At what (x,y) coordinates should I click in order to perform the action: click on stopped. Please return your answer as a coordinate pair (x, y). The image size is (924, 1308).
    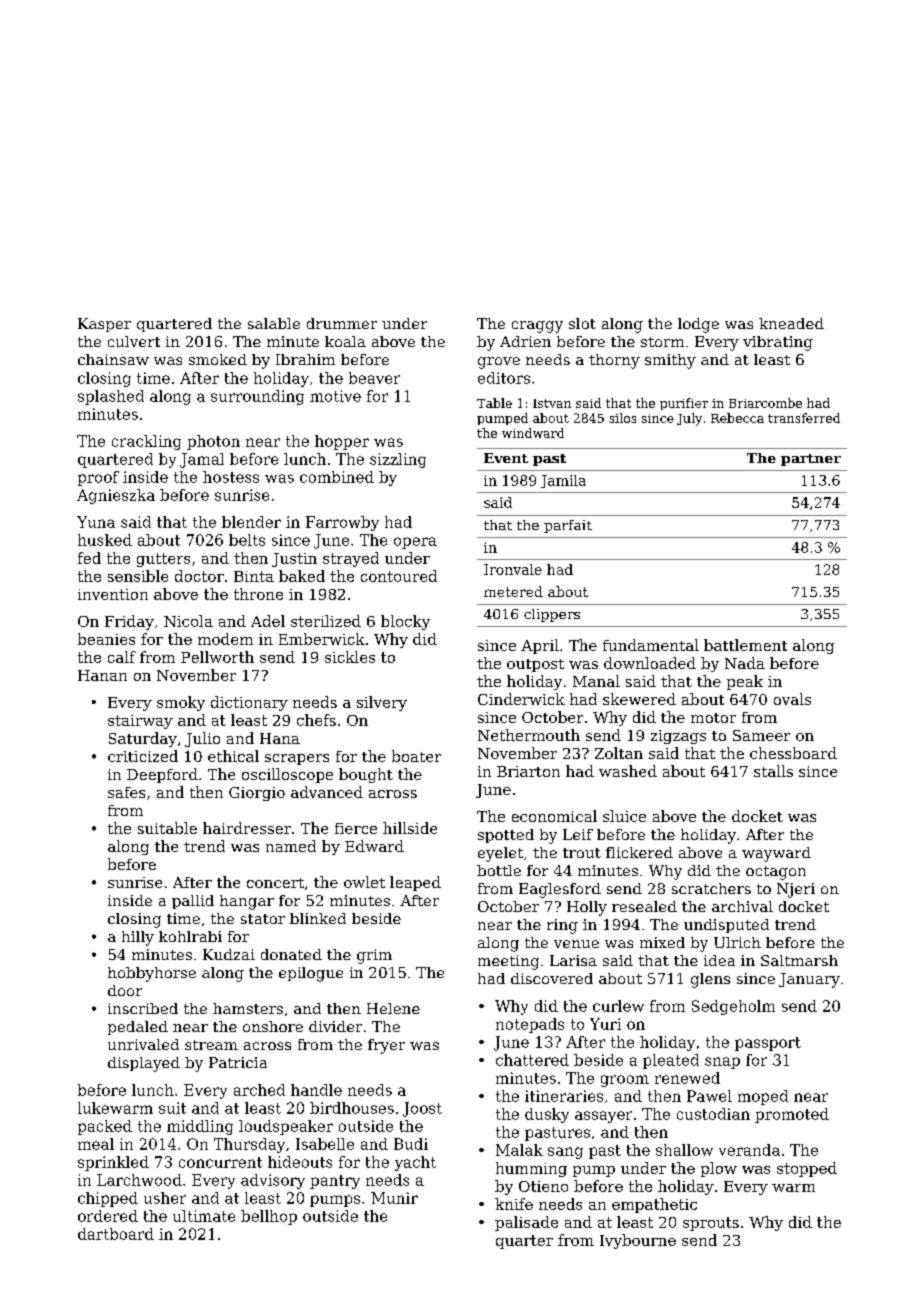
    Looking at the image, I should click on (807, 1169).
